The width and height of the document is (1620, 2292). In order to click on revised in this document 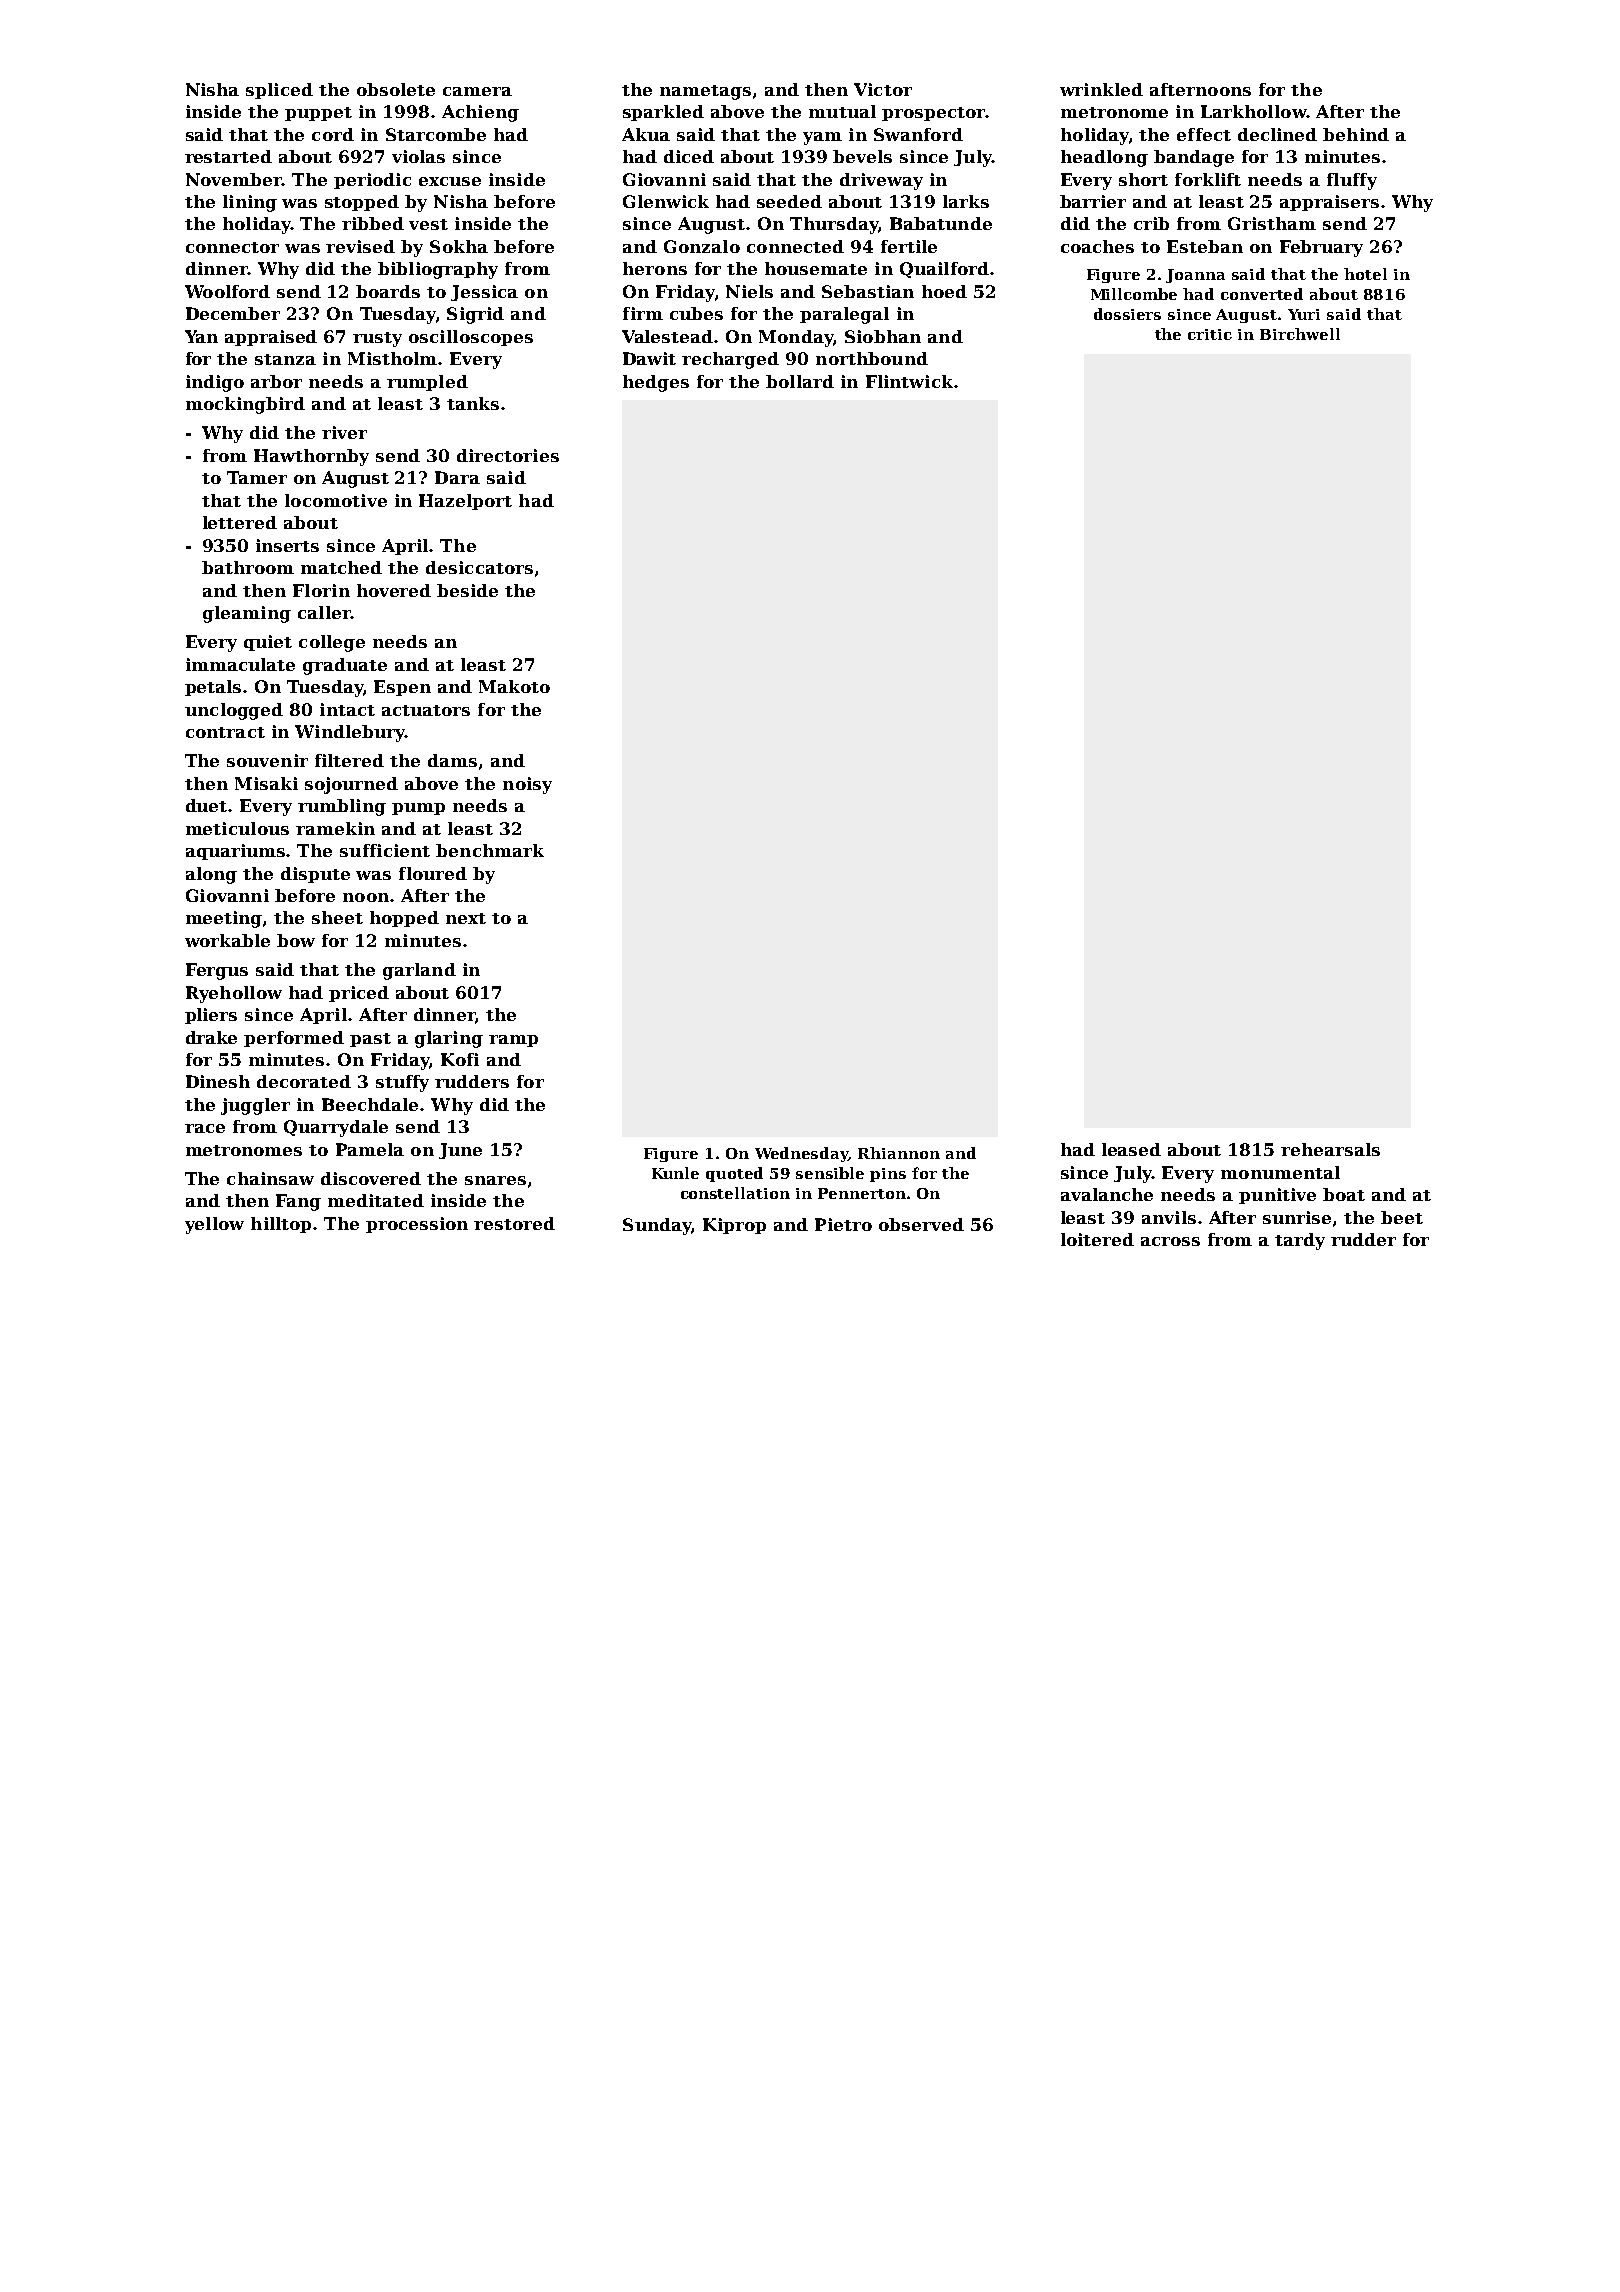, I will do `click(360, 246)`.
